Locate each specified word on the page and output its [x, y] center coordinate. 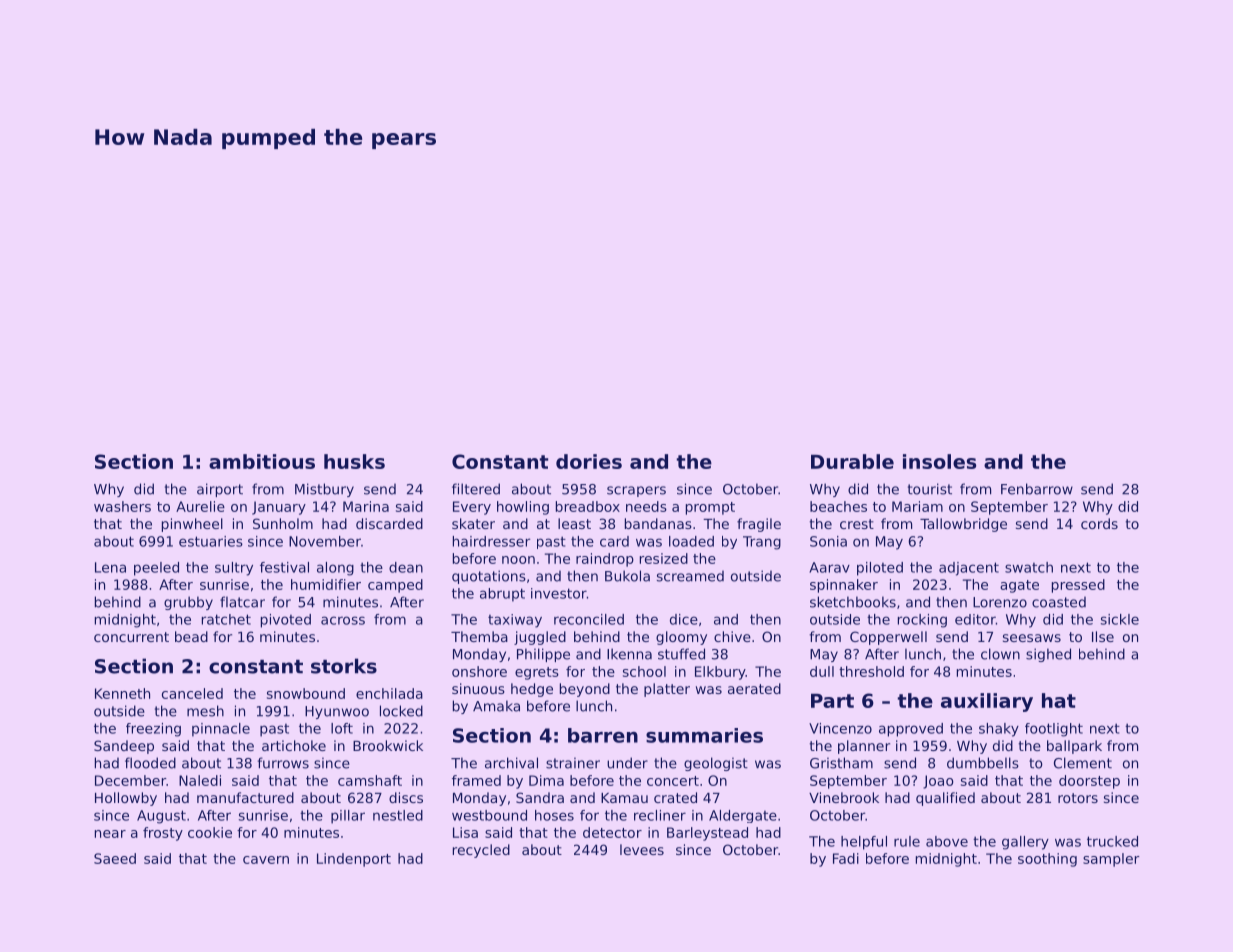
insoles [939, 461]
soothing [1047, 860]
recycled [481, 851]
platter [667, 690]
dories [589, 461]
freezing [153, 730]
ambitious [262, 461]
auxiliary [987, 702]
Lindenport [354, 860]
